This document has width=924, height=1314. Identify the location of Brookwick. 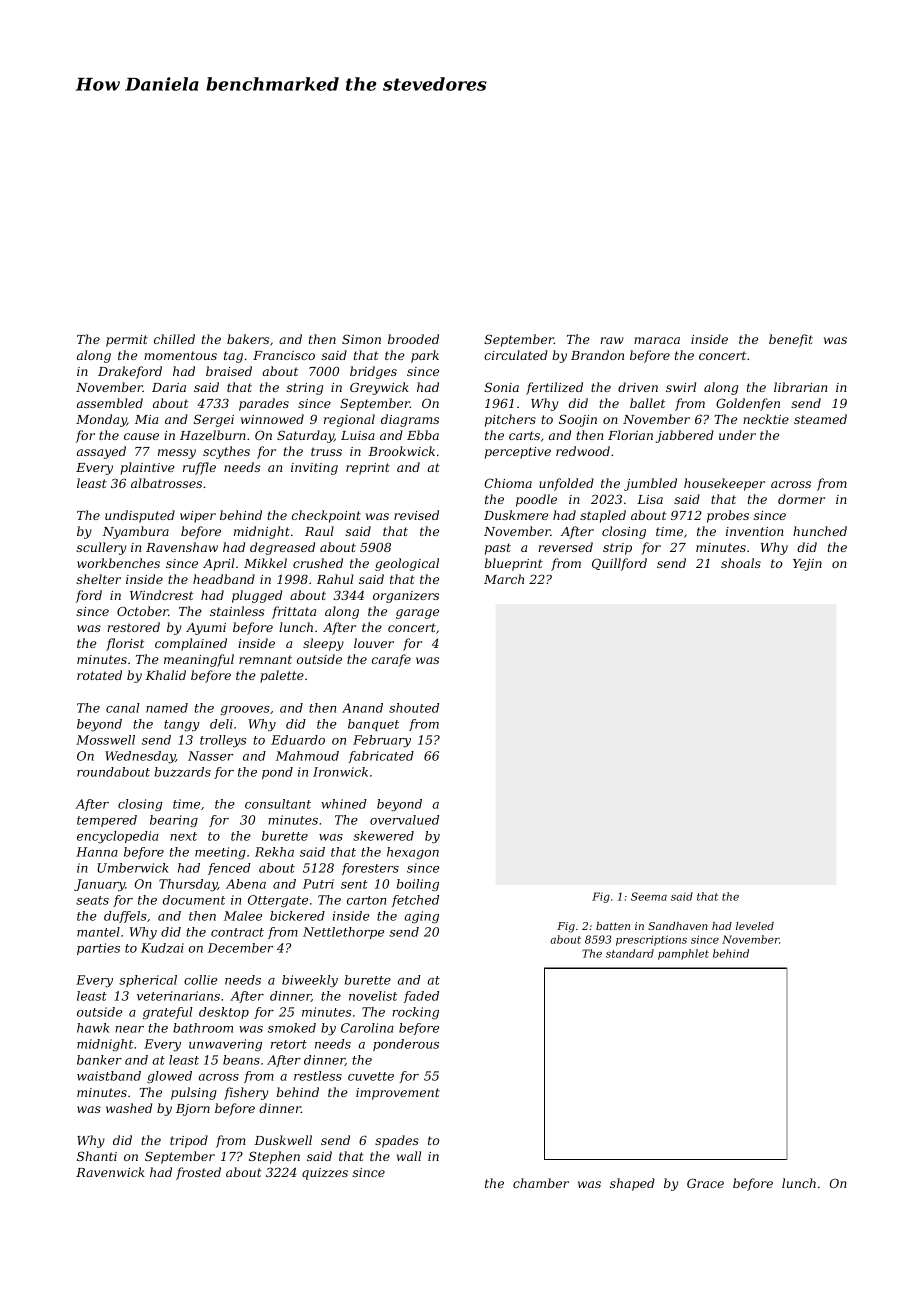
(402, 451).
